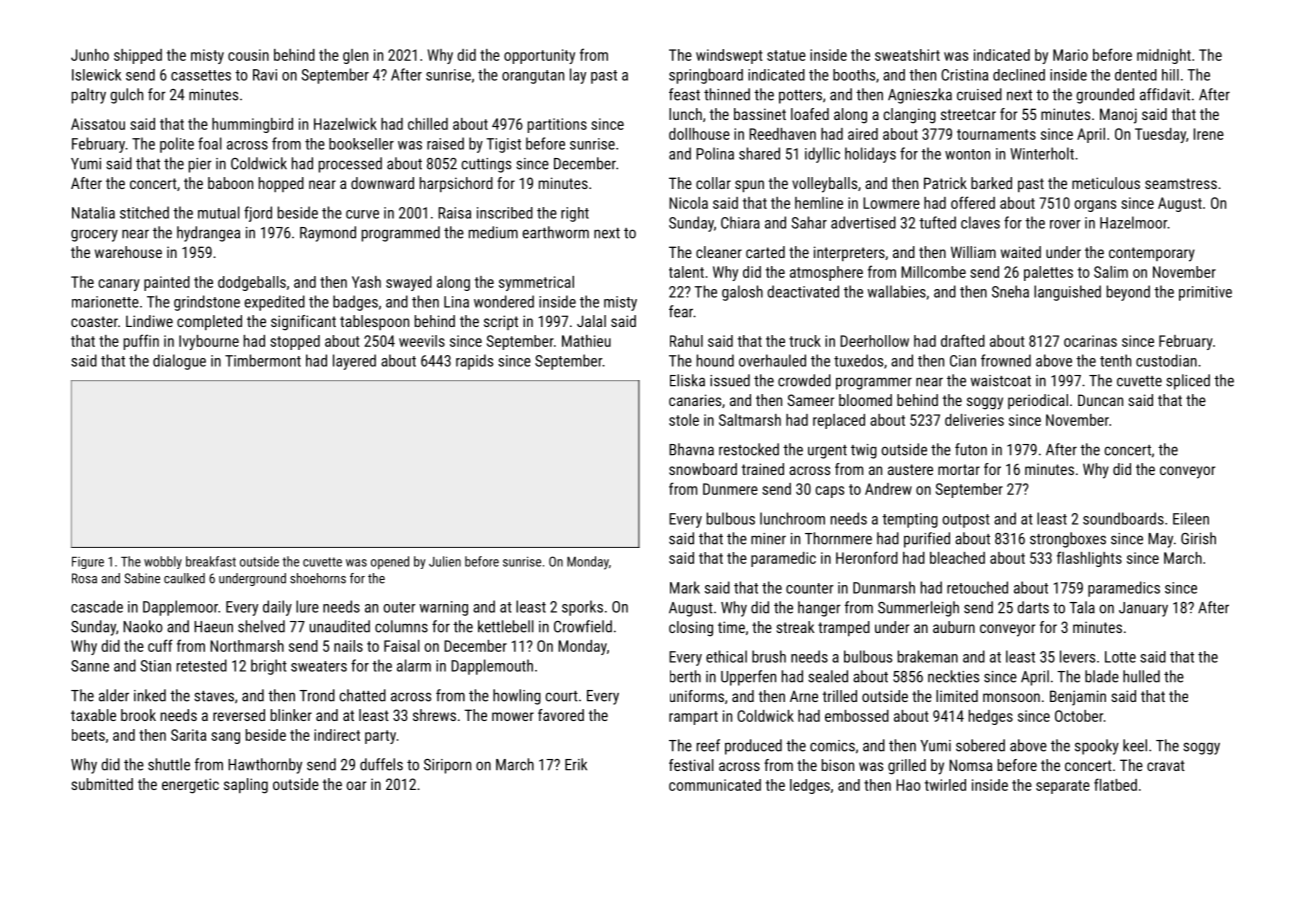 This image has width=1308, height=924. Describe the element at coordinates (1001, 381) in the image. I see `waistcoat` at that location.
